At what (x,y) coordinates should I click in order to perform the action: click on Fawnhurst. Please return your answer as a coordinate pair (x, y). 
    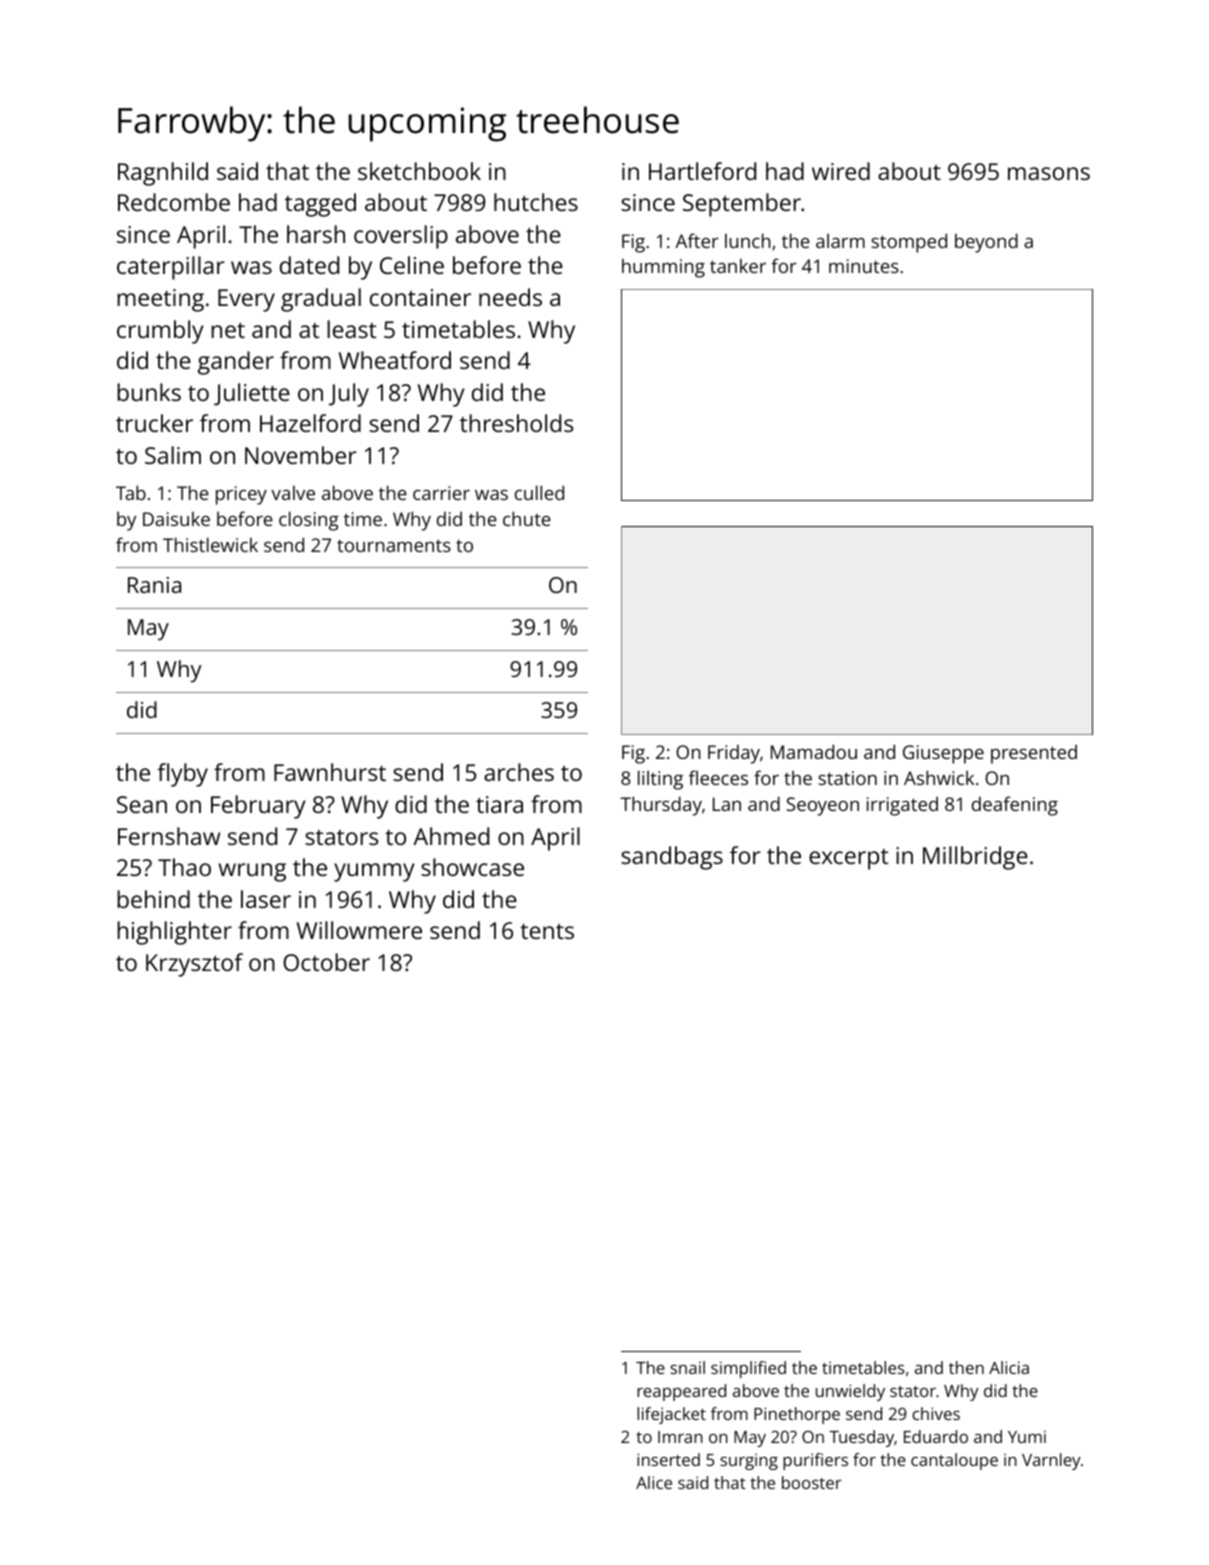
    Looking at the image, I should click on (330, 772).
